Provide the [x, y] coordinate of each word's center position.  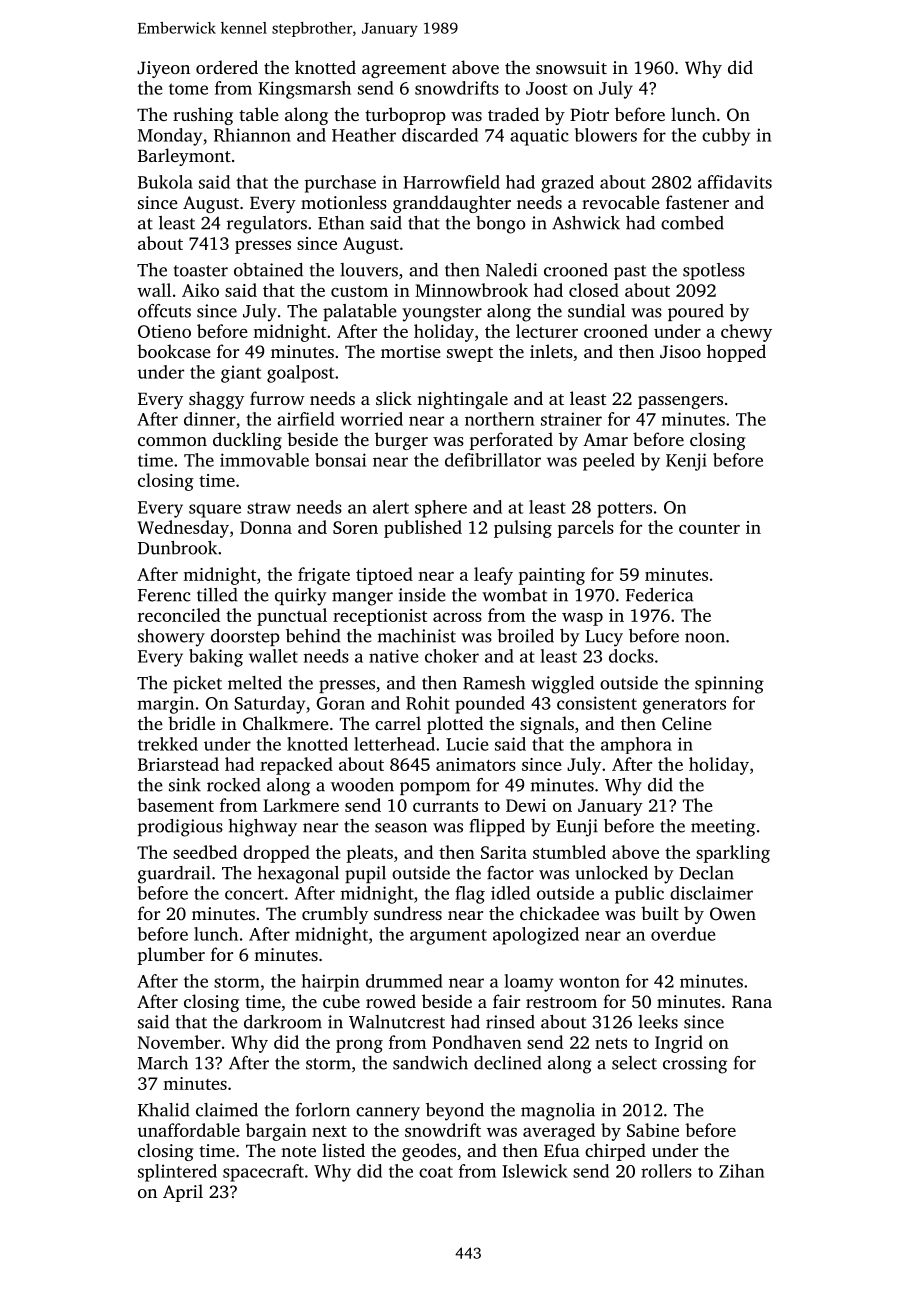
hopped [736, 353]
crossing [695, 1065]
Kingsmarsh [304, 90]
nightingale [462, 400]
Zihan [741, 1171]
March [163, 1063]
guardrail [174, 875]
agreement [404, 70]
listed [343, 1150]
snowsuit [571, 67]
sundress [408, 913]
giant [241, 374]
